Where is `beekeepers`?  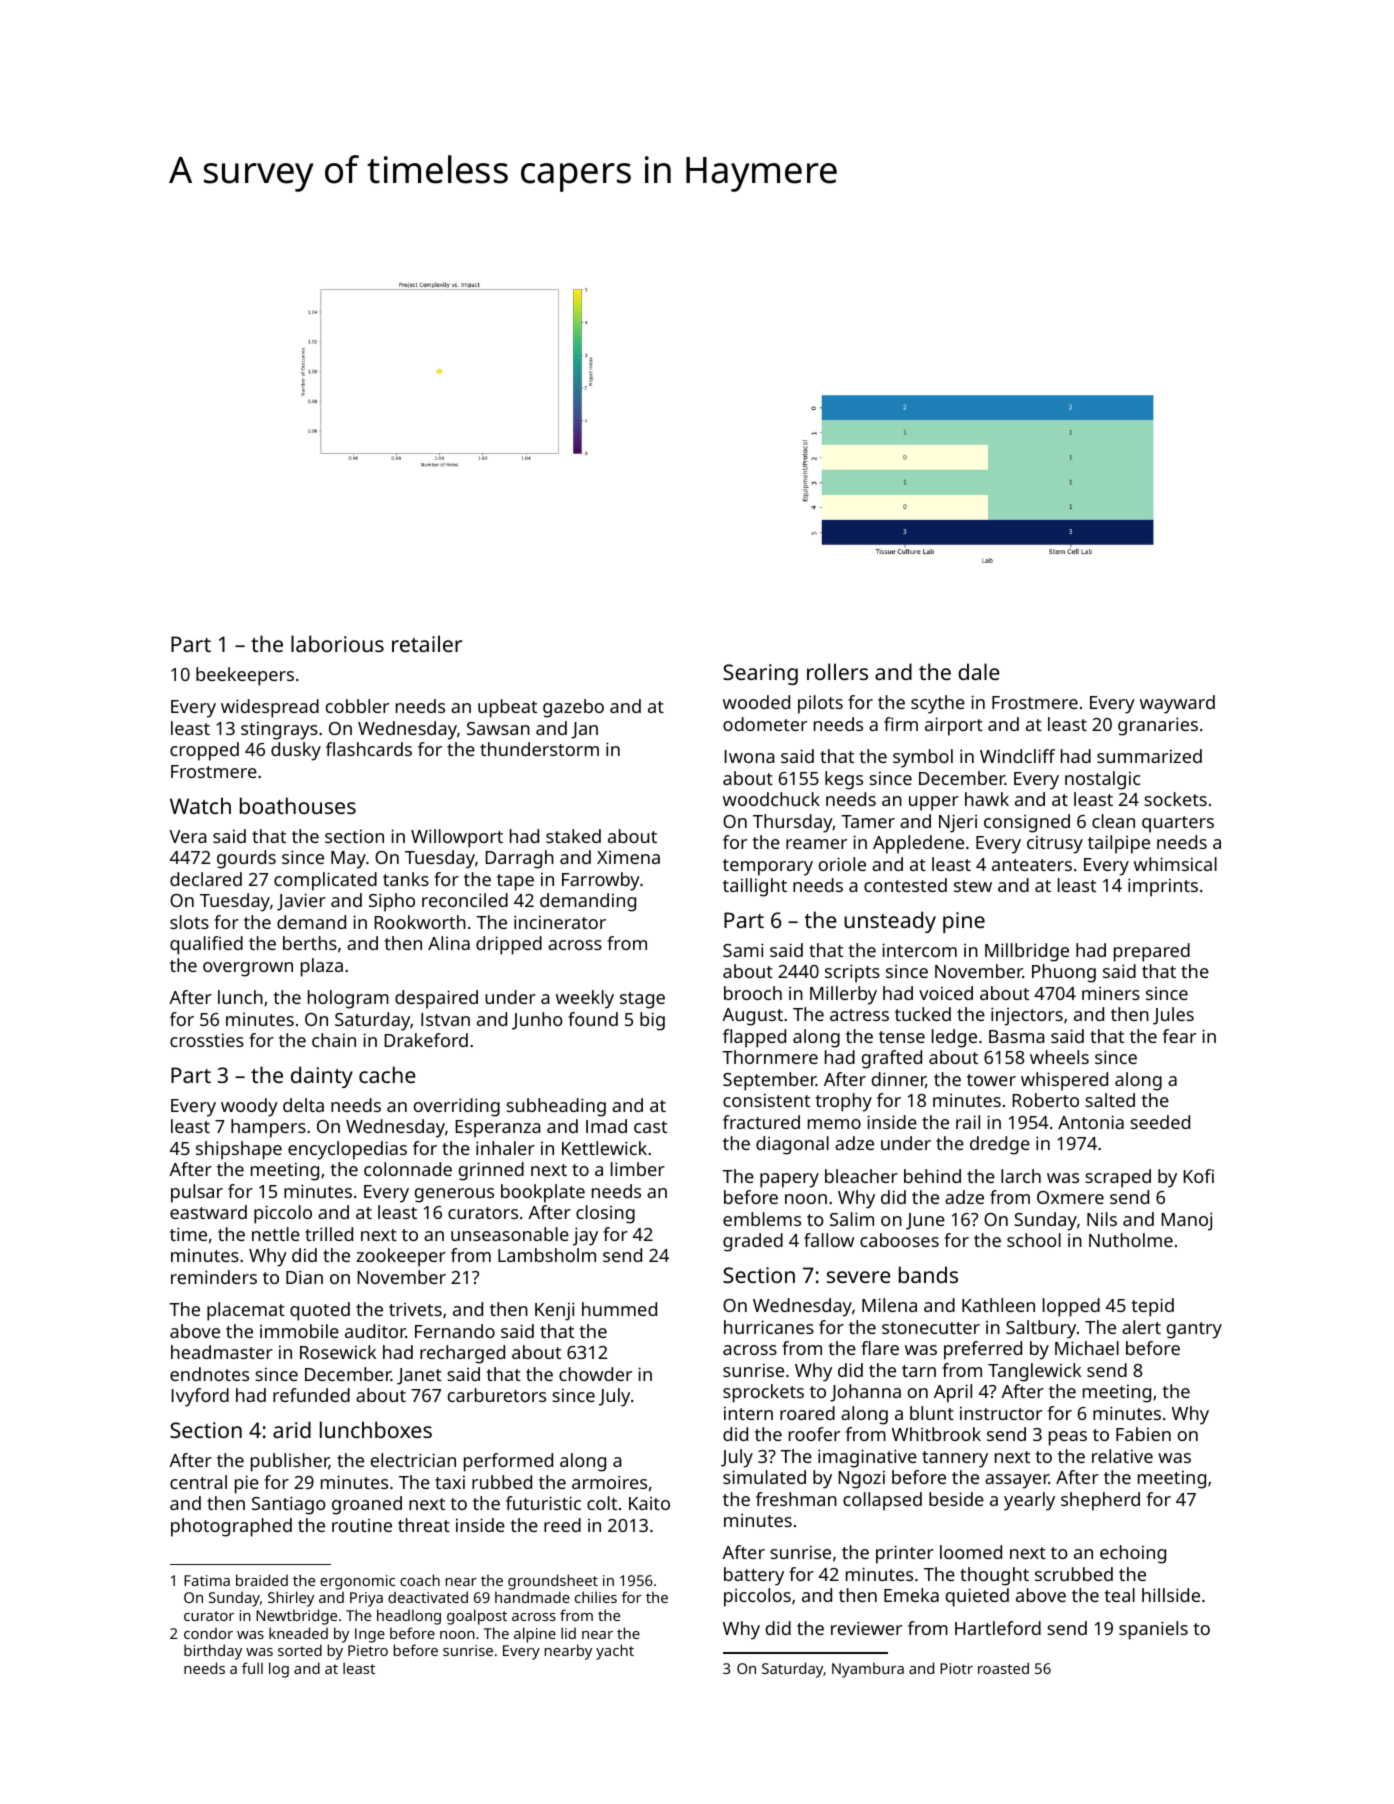 beekeepers is located at coordinates (245, 676).
